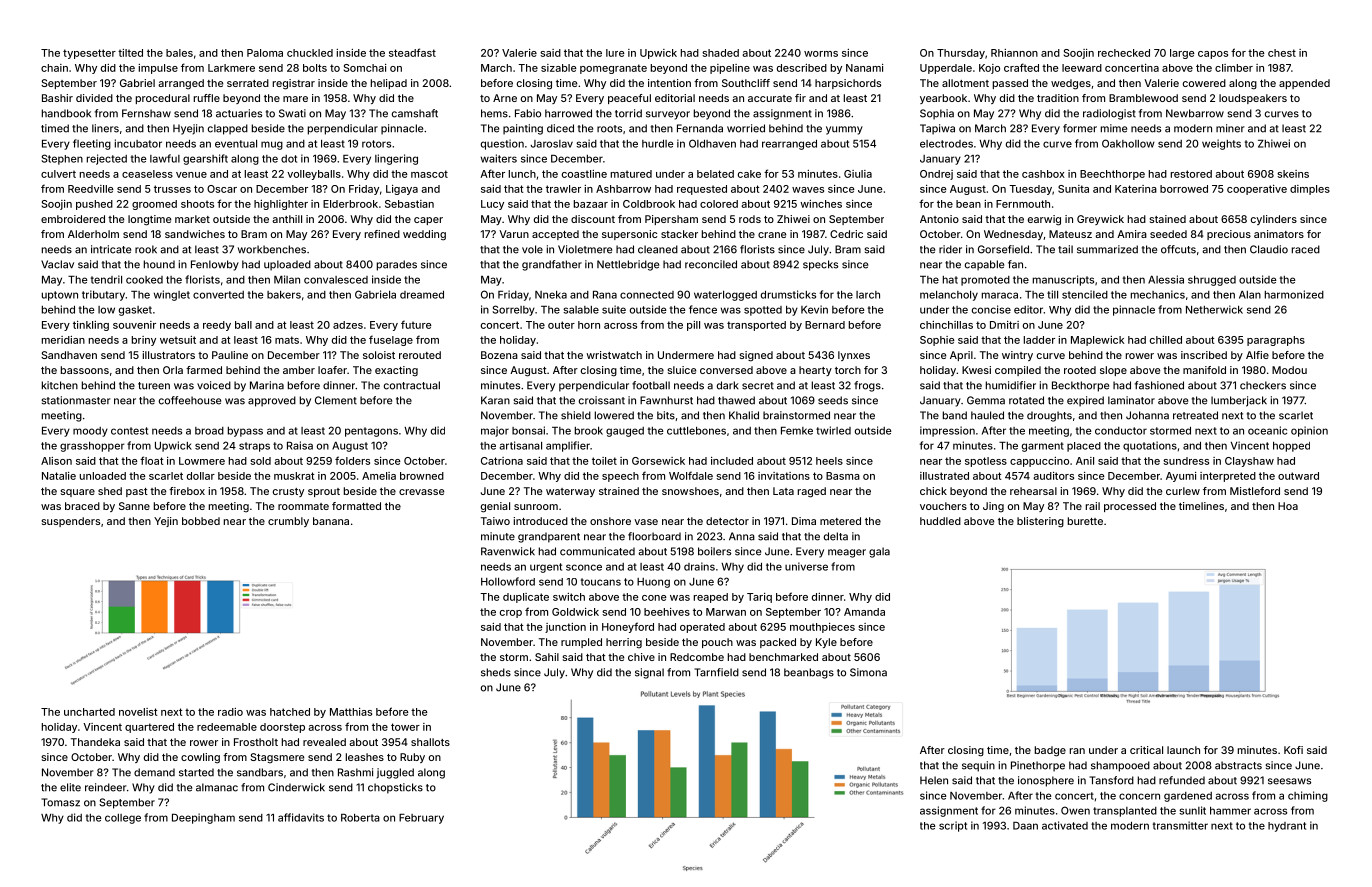 The height and width of the document is (887, 1372). Describe the element at coordinates (508, 581) in the document. I see `Hollowford` at that location.
